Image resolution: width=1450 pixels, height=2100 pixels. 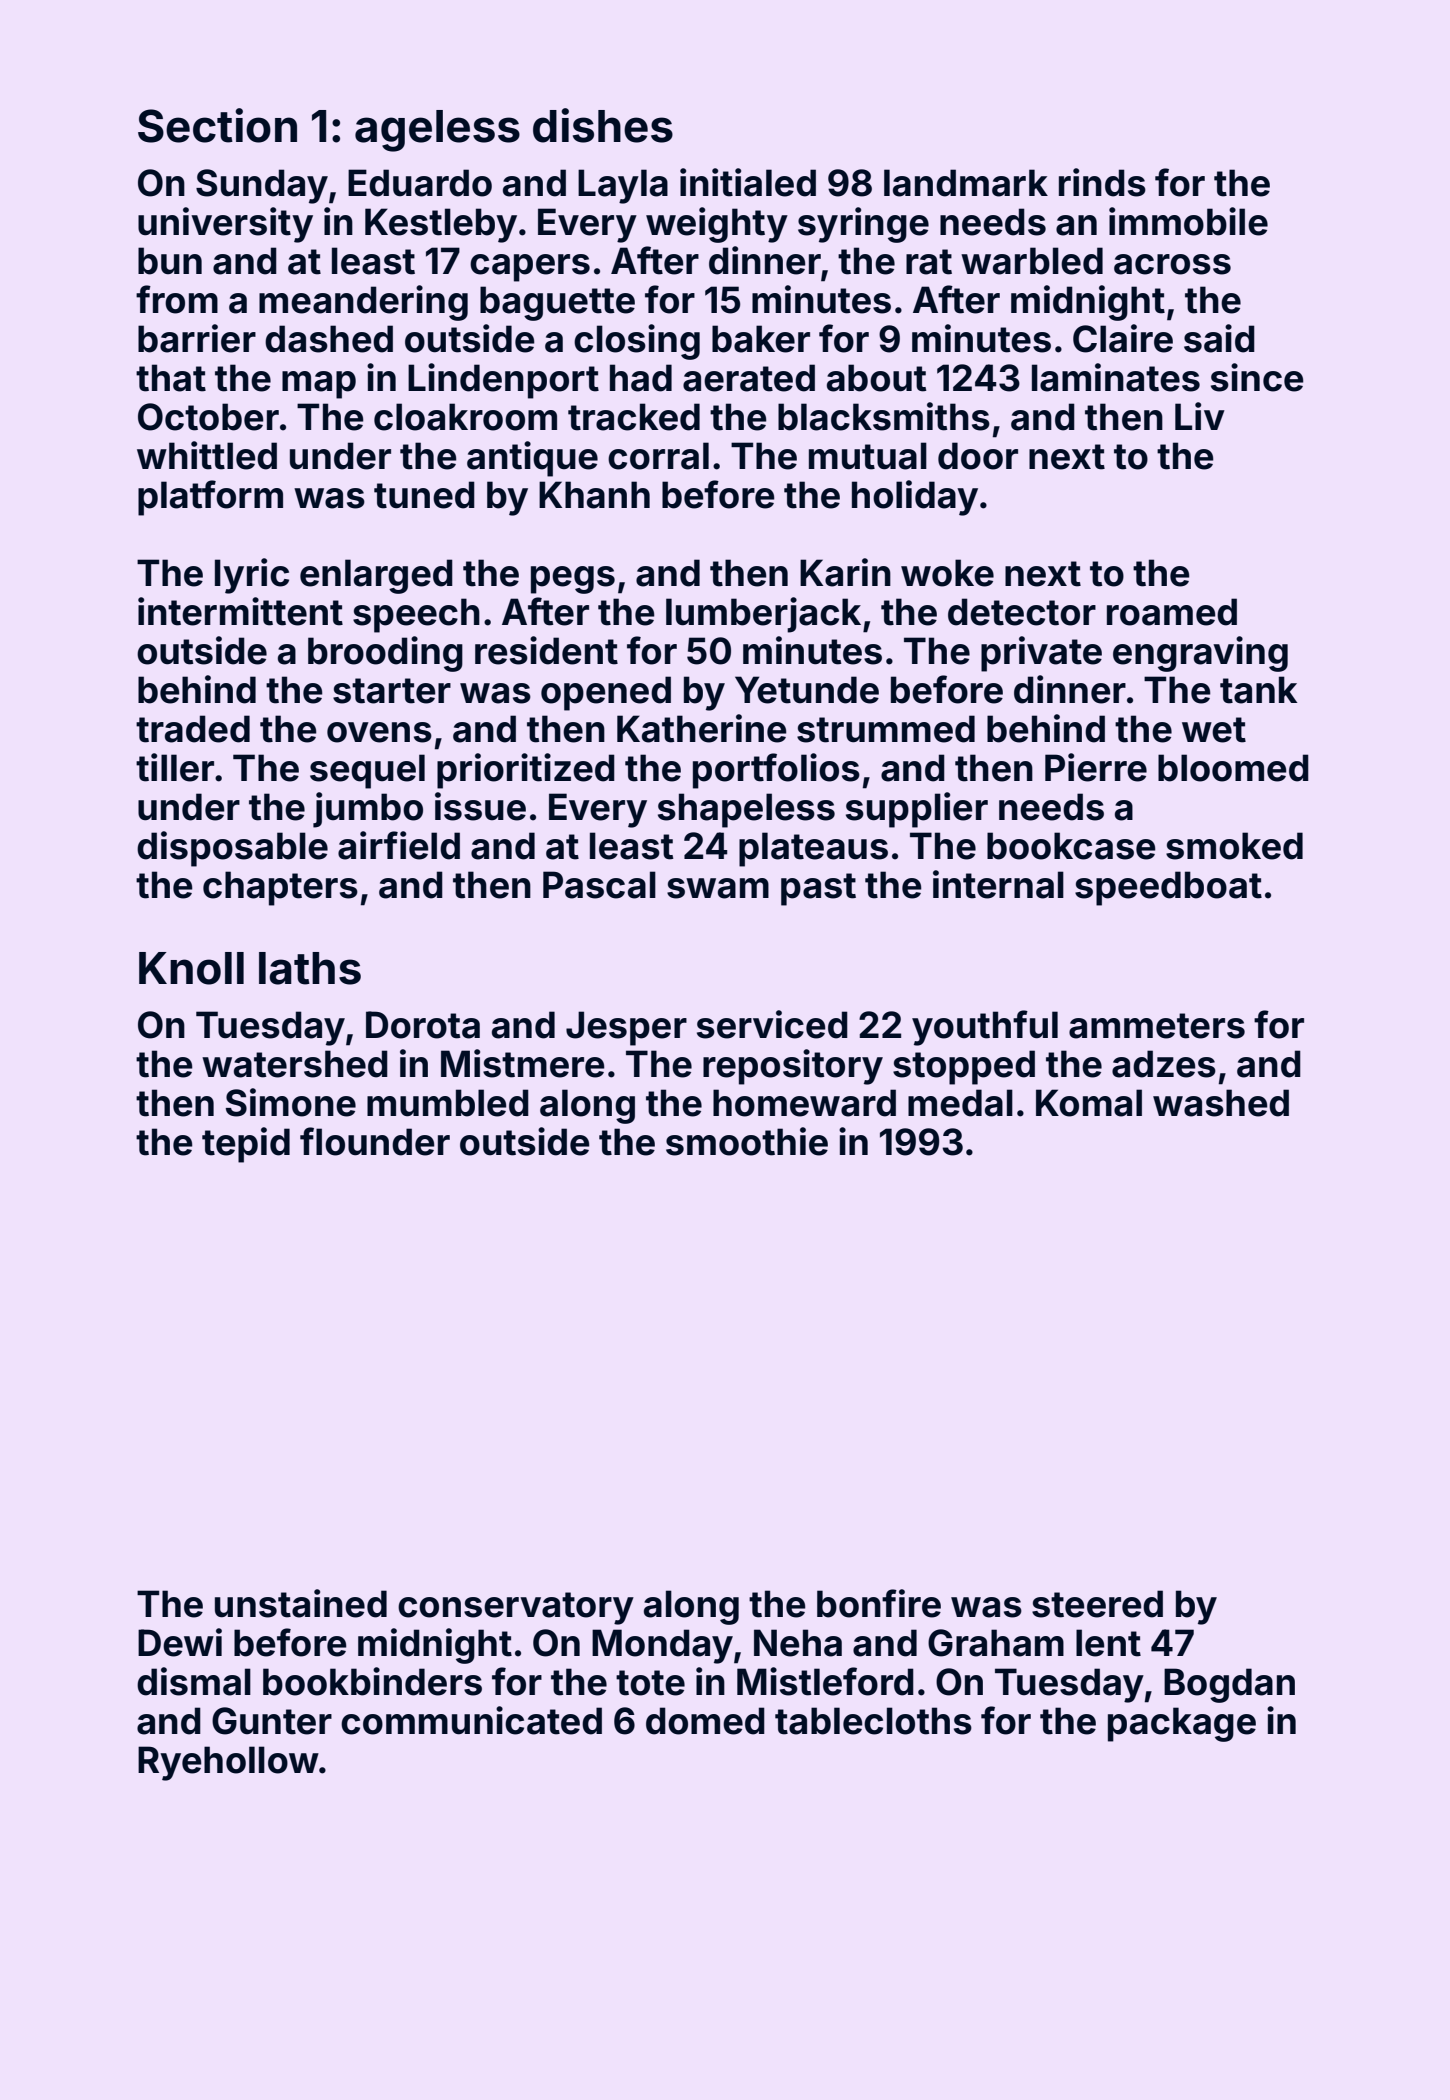 What do you see at coordinates (217, 125) in the screenshot?
I see `Section` at bounding box center [217, 125].
